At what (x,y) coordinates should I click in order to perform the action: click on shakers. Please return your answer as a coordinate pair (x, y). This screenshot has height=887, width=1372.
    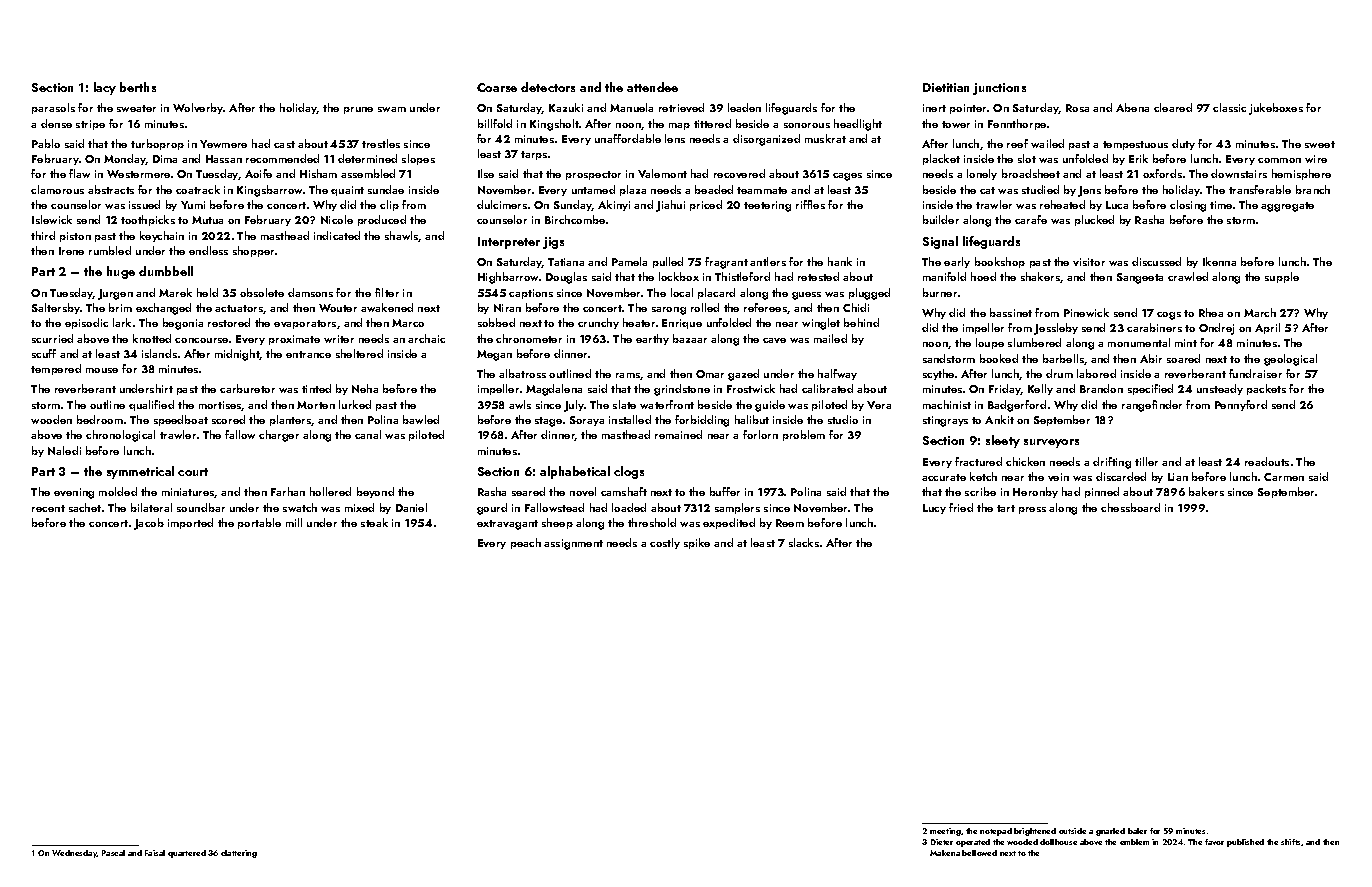
    Looking at the image, I should click on (1040, 276).
